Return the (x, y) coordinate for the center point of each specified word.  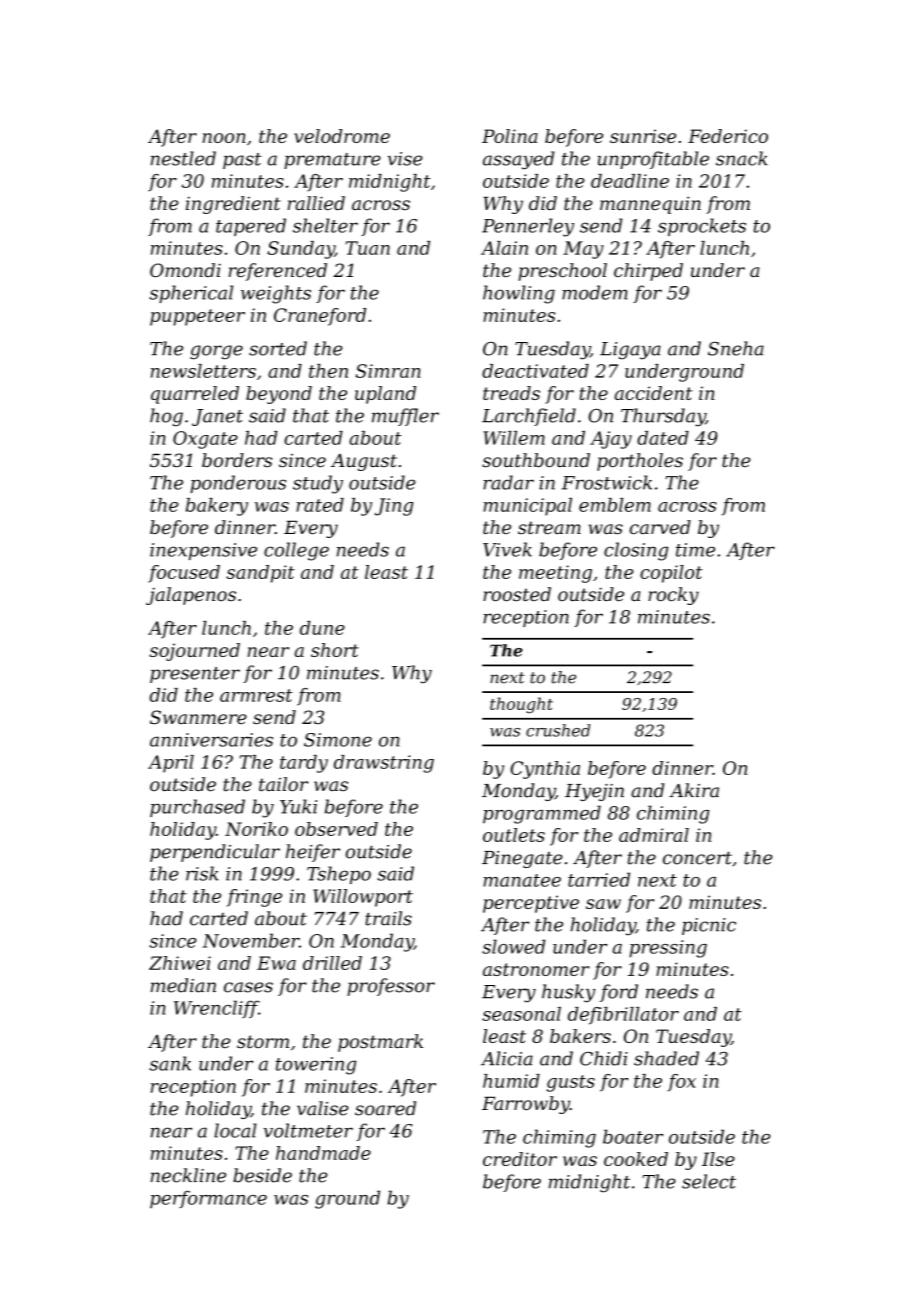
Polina (510, 136)
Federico (728, 136)
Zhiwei (180, 963)
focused (184, 574)
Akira (694, 790)
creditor (520, 1159)
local (235, 1130)
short (335, 650)
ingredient (233, 205)
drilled (332, 963)
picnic (709, 926)
